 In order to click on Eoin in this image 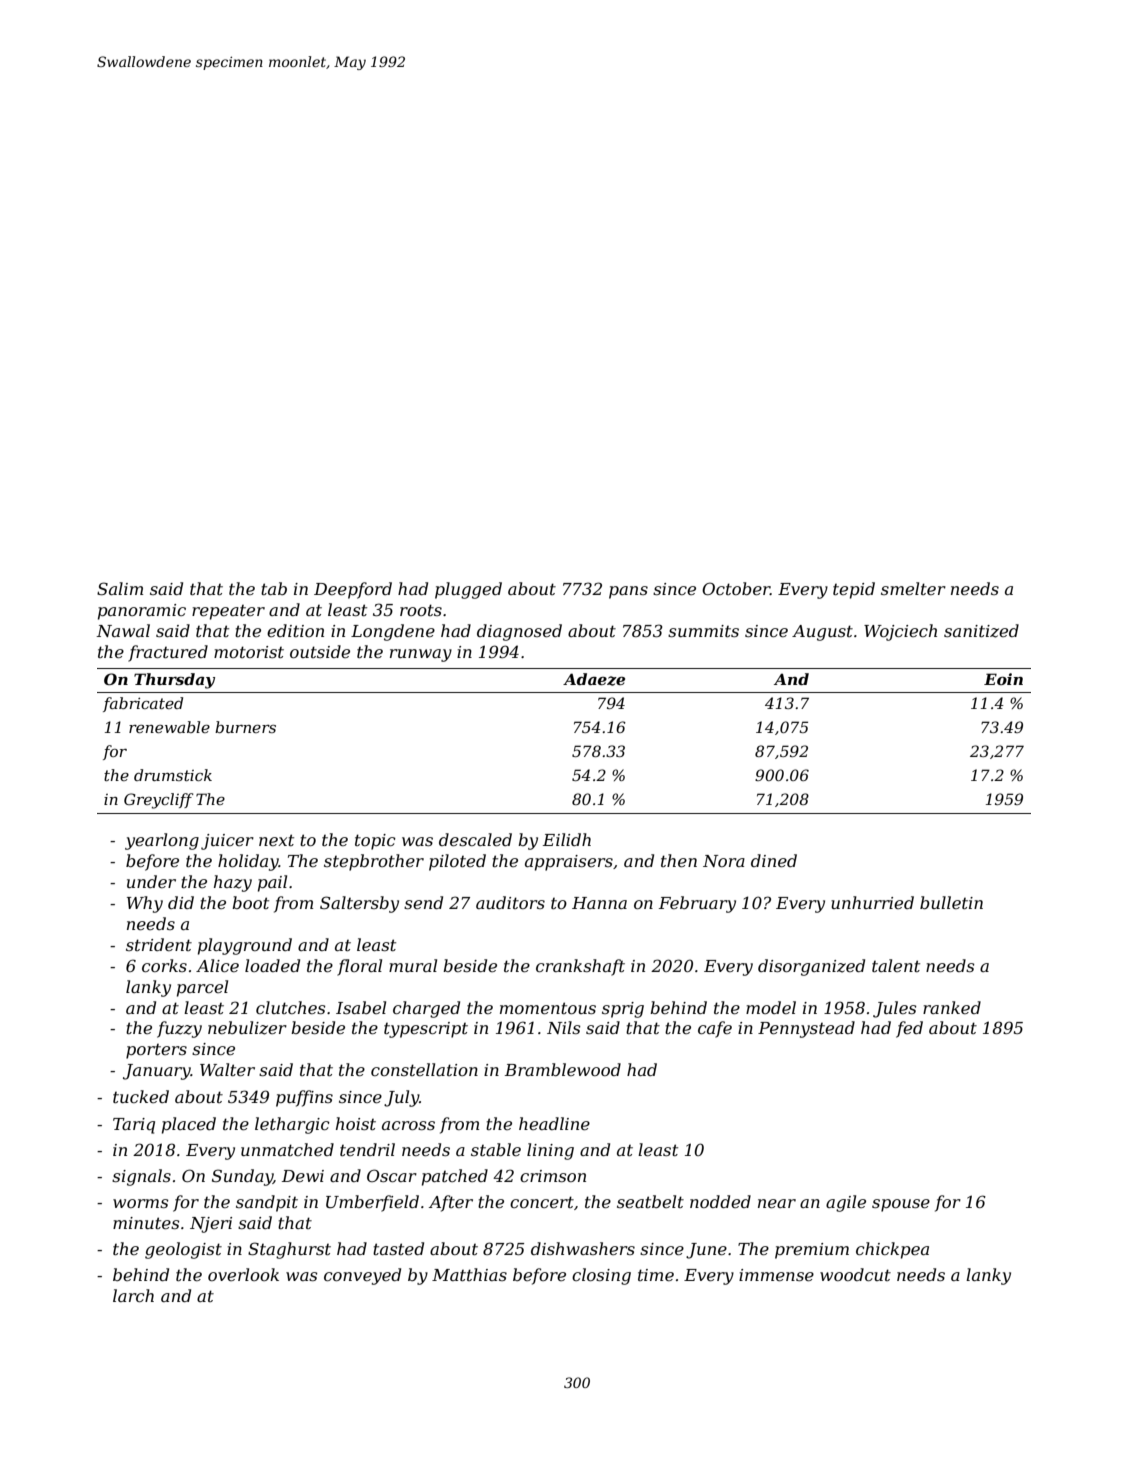, I will do `click(1003, 679)`.
